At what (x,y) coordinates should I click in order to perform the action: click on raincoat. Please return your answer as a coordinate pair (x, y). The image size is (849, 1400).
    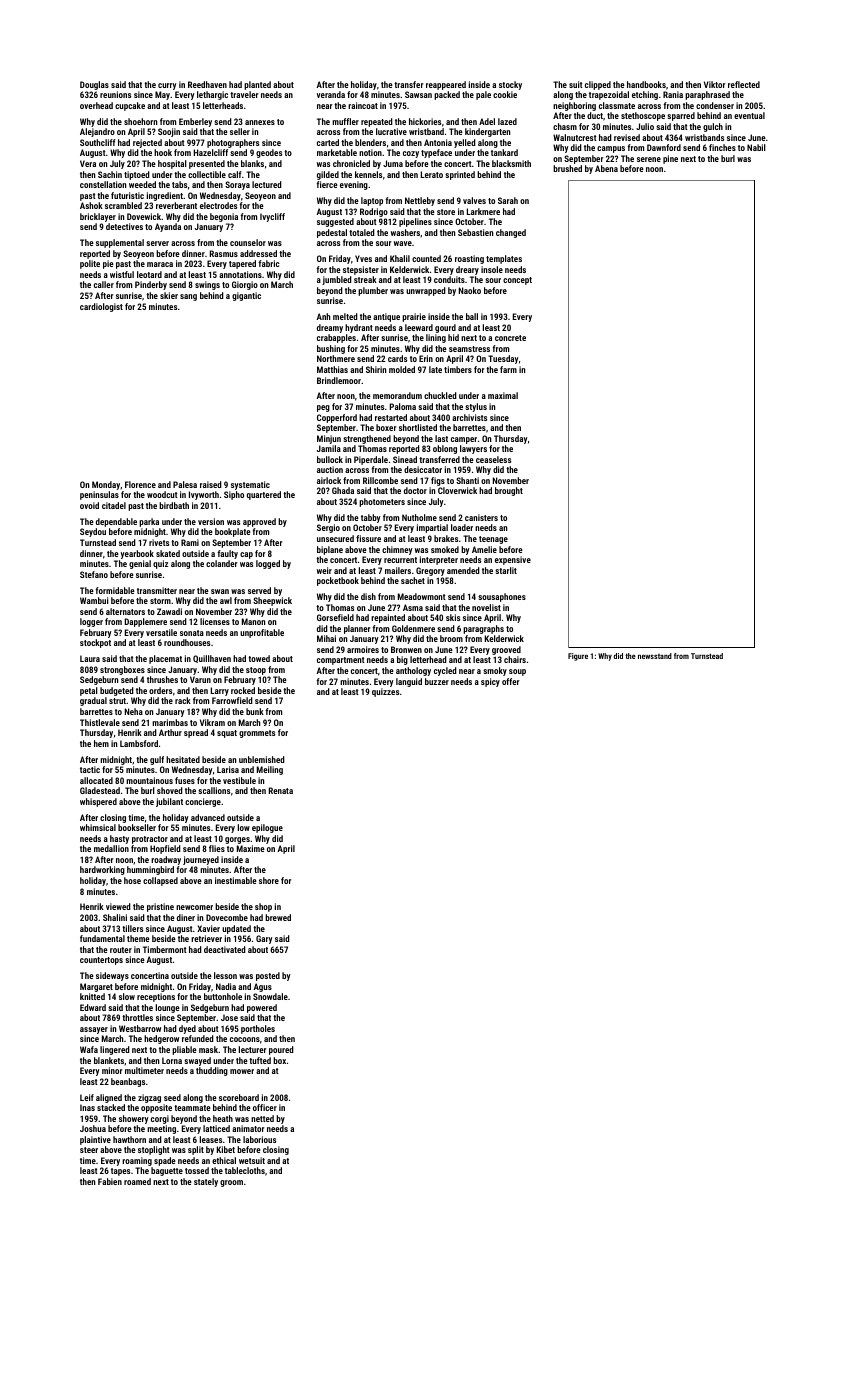
    Looking at the image, I should click on (363, 105).
